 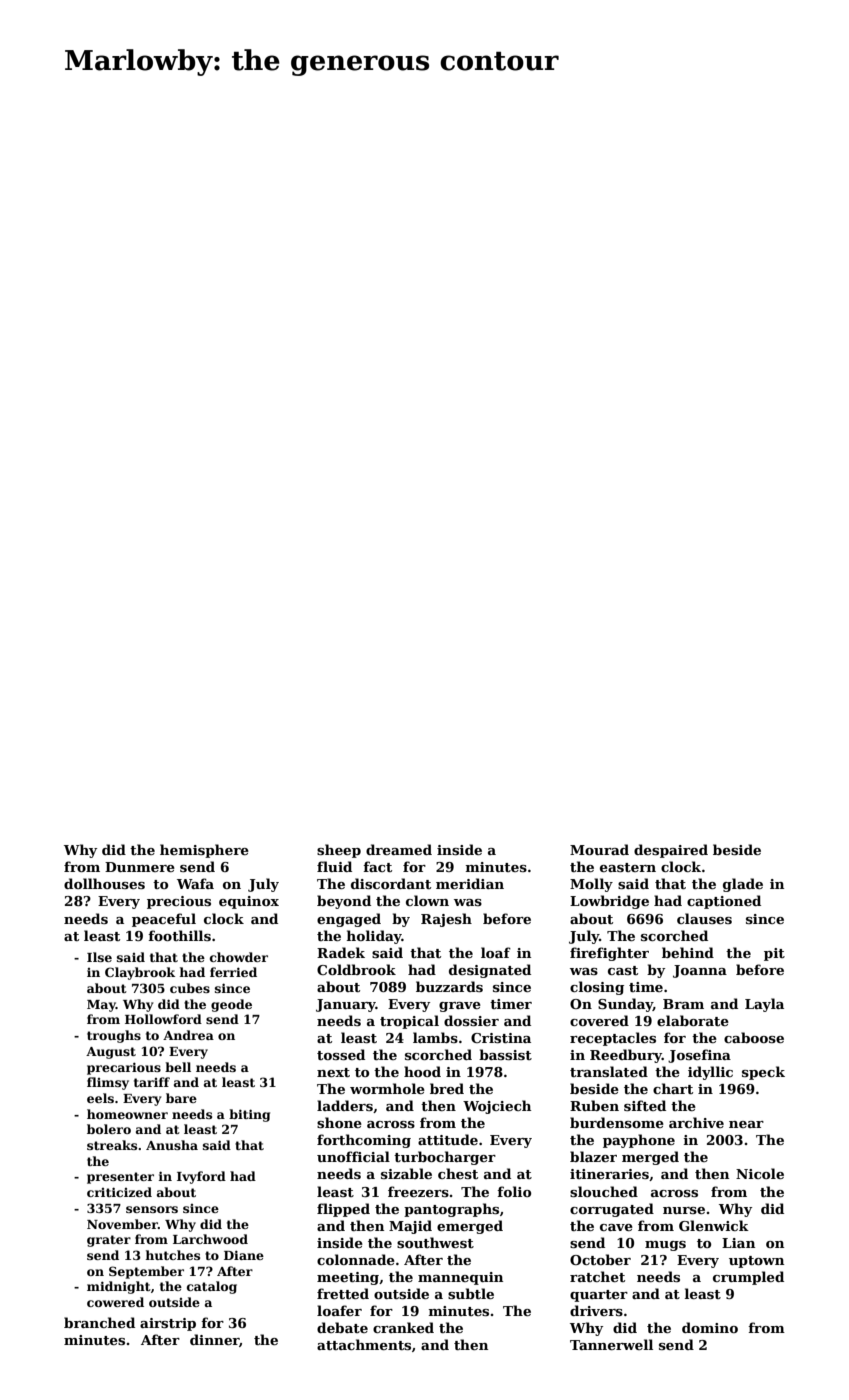 I want to click on hemisphere, so click(x=204, y=851).
